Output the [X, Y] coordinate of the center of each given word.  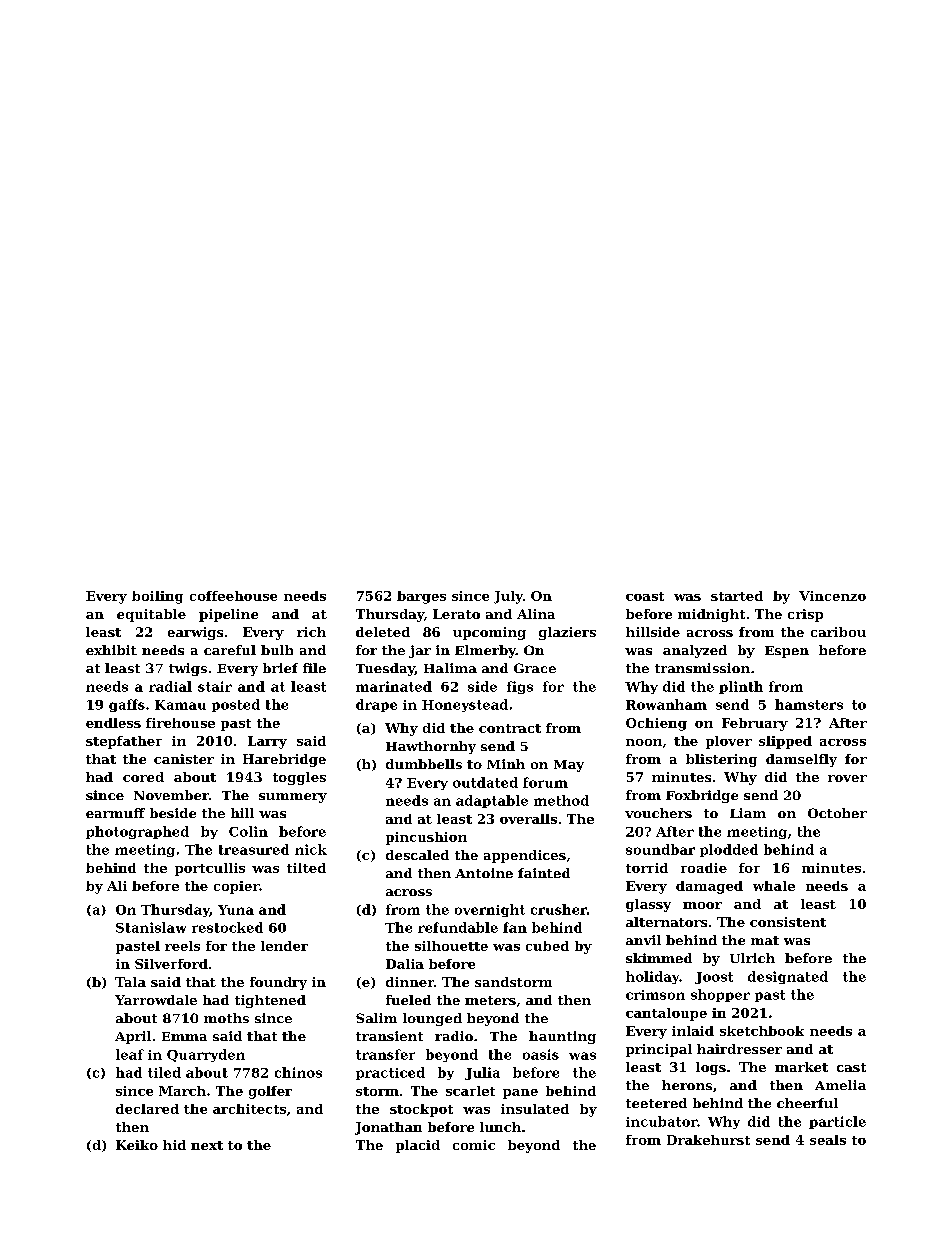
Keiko [137, 1145]
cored [143, 777]
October [837, 813]
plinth [741, 687]
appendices [525, 856]
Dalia [405, 964]
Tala [130, 982]
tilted [306, 868]
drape [376, 705]
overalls [528, 819]
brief [280, 668]
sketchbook [762, 1031]
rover [847, 778]
